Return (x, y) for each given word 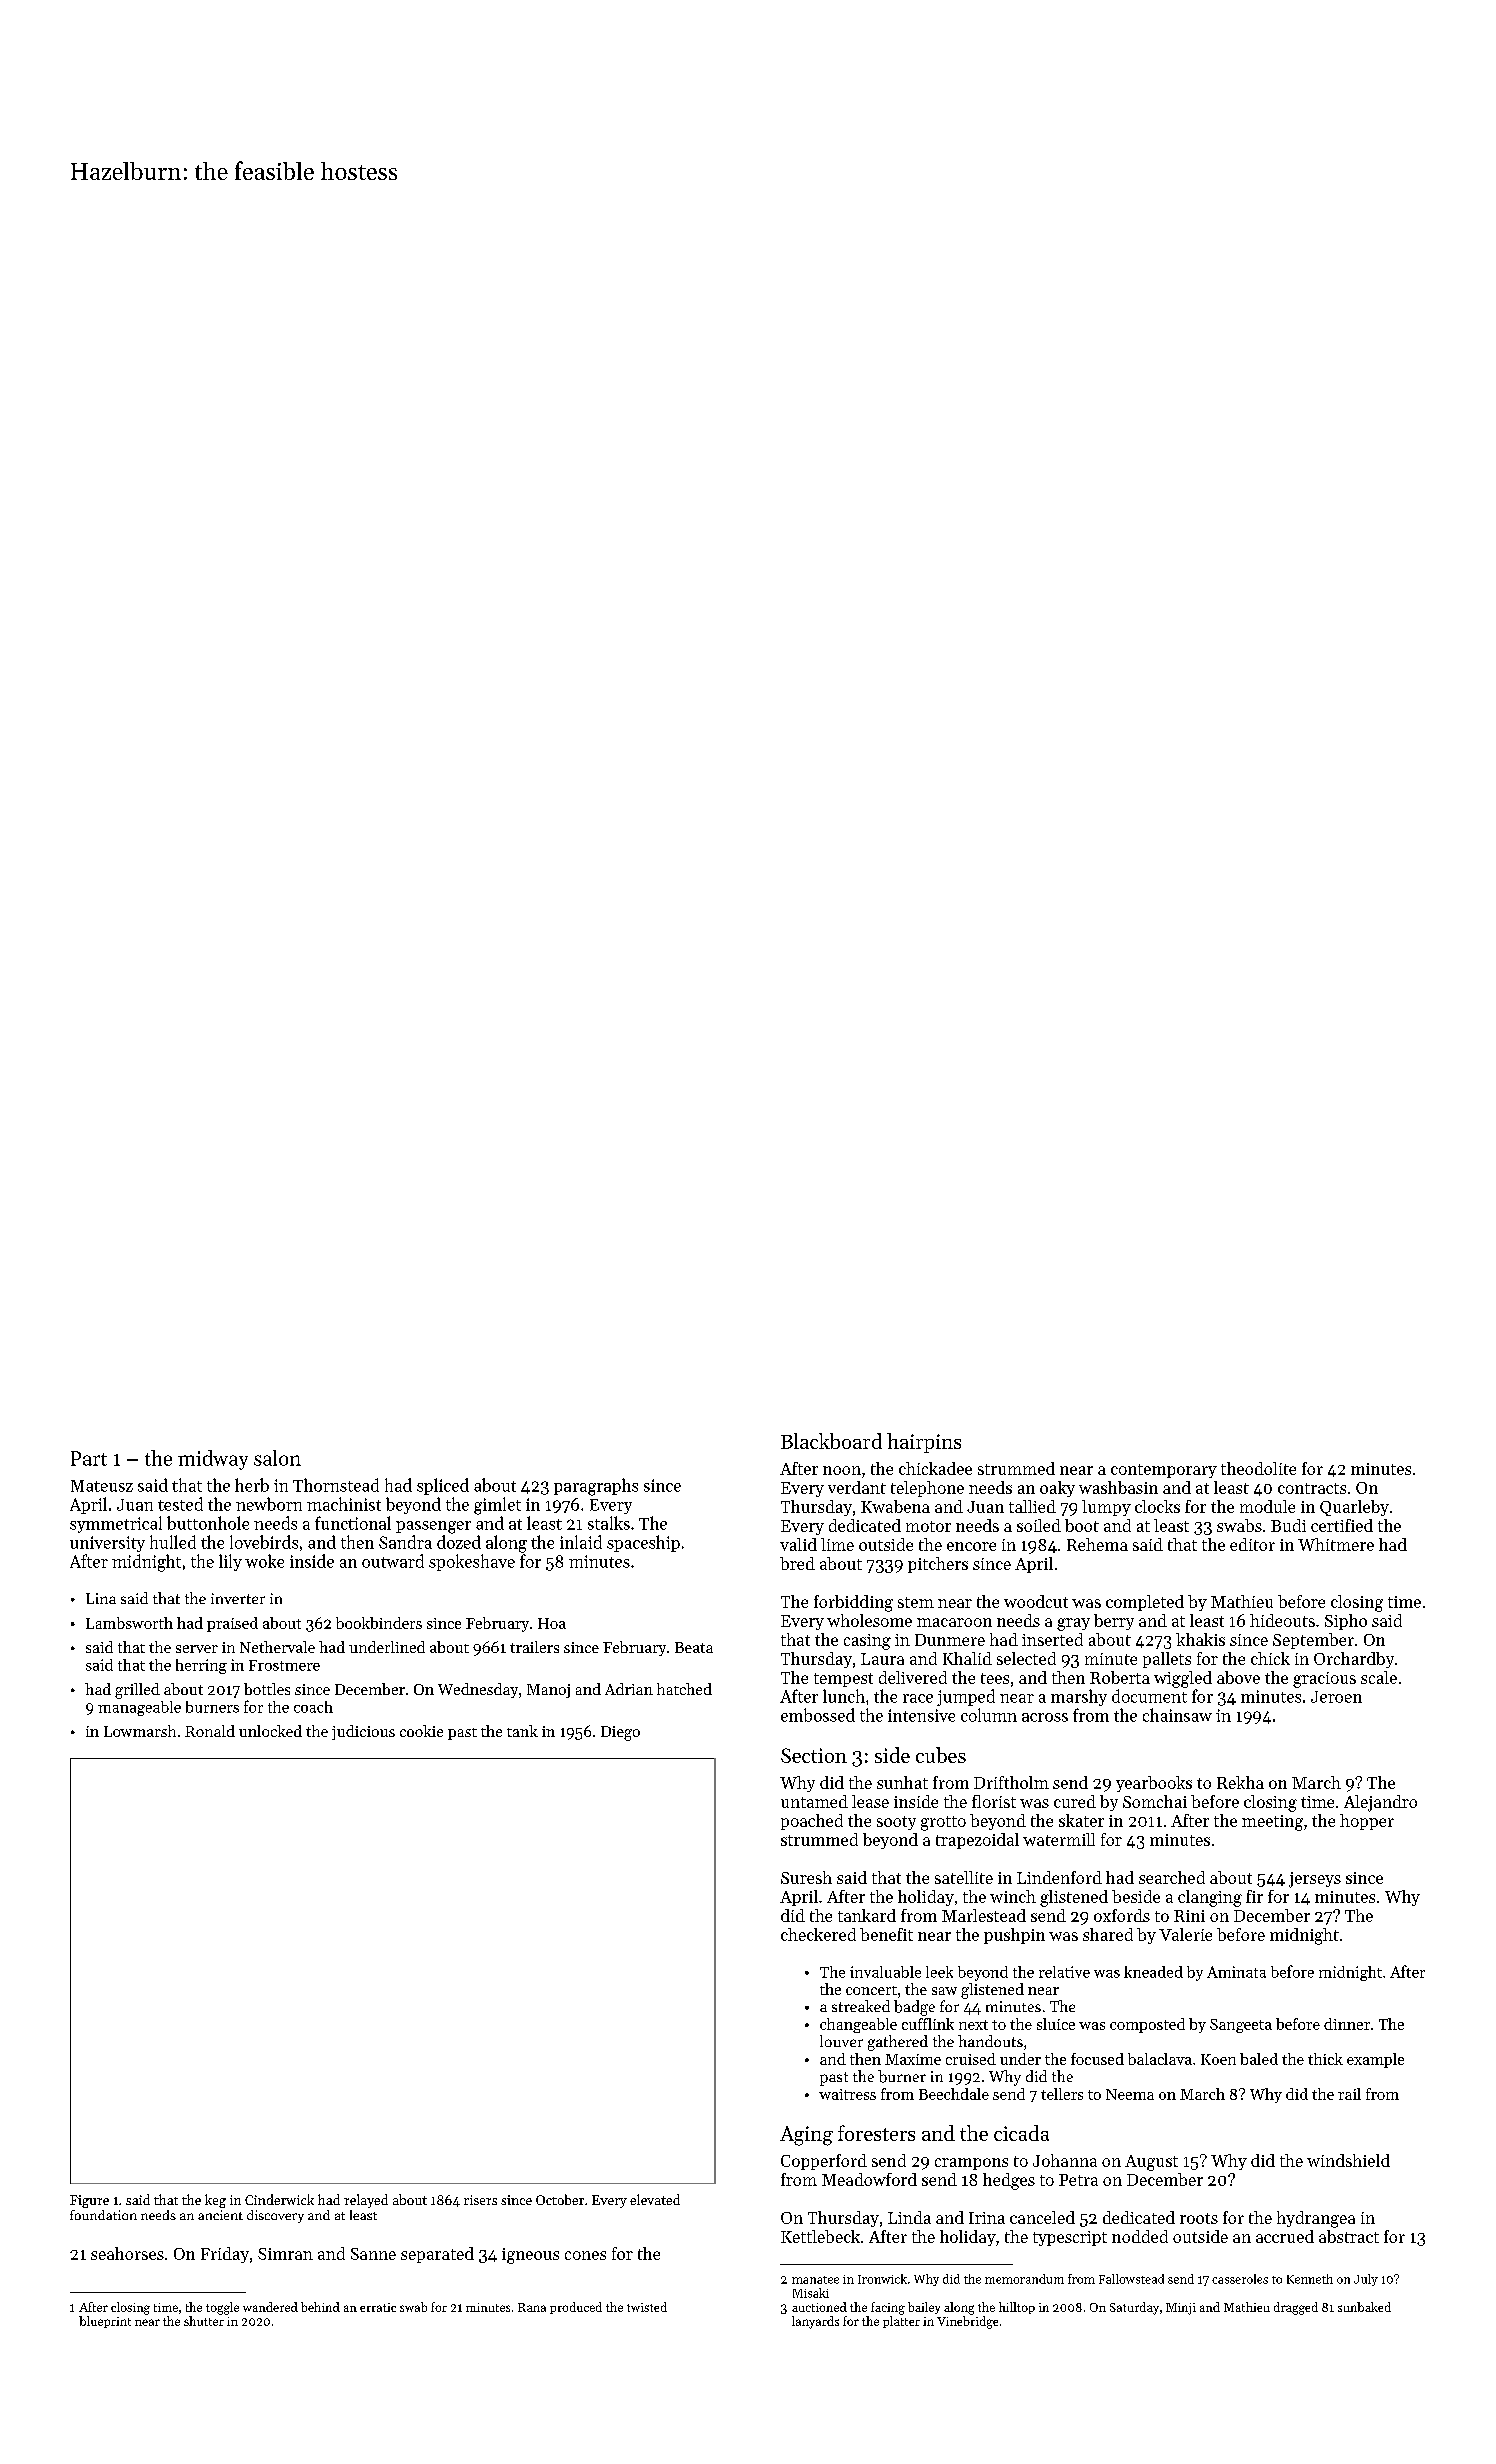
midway (213, 1460)
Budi (1288, 1525)
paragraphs (596, 1487)
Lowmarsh (140, 1731)
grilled (137, 1691)
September (1313, 1641)
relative (1064, 1972)
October (560, 2199)
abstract (1349, 2236)
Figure (89, 2201)
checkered (818, 1934)
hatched (684, 1689)
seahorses (127, 2253)
